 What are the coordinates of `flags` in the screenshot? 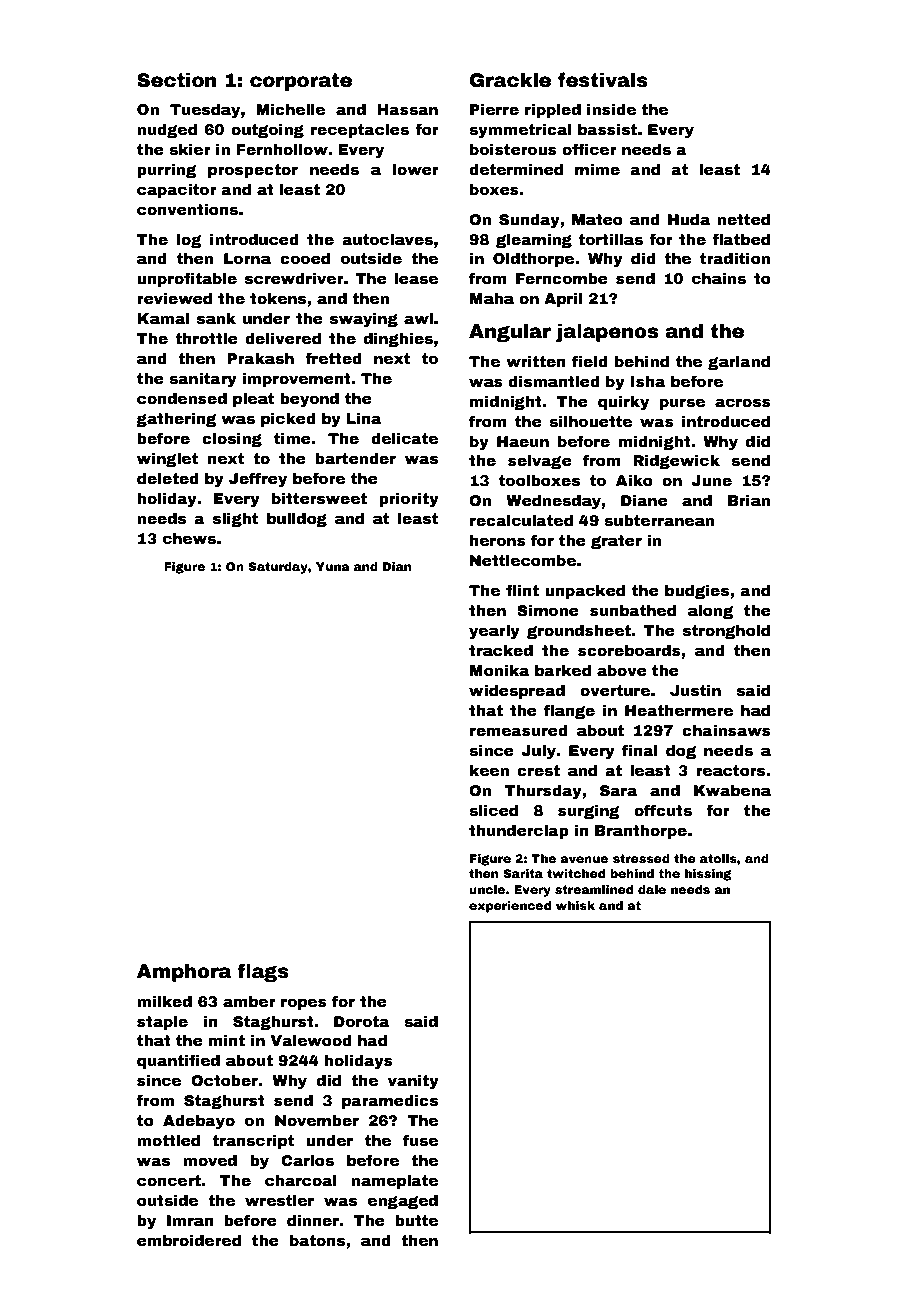 It's located at (263, 972).
